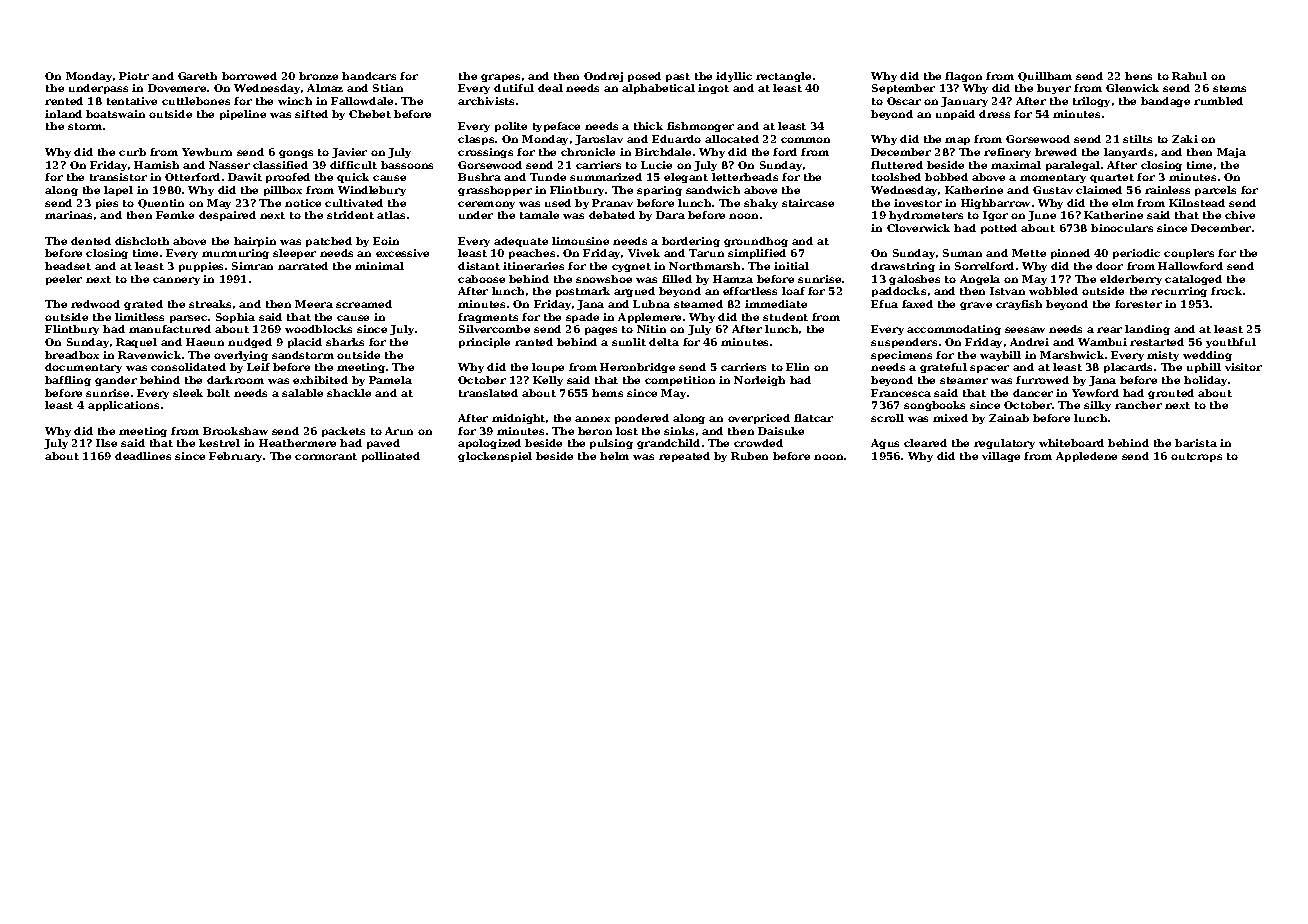 Image resolution: width=1308 pixels, height=924 pixels. What do you see at coordinates (749, 456) in the screenshot?
I see `Ruben` at bounding box center [749, 456].
